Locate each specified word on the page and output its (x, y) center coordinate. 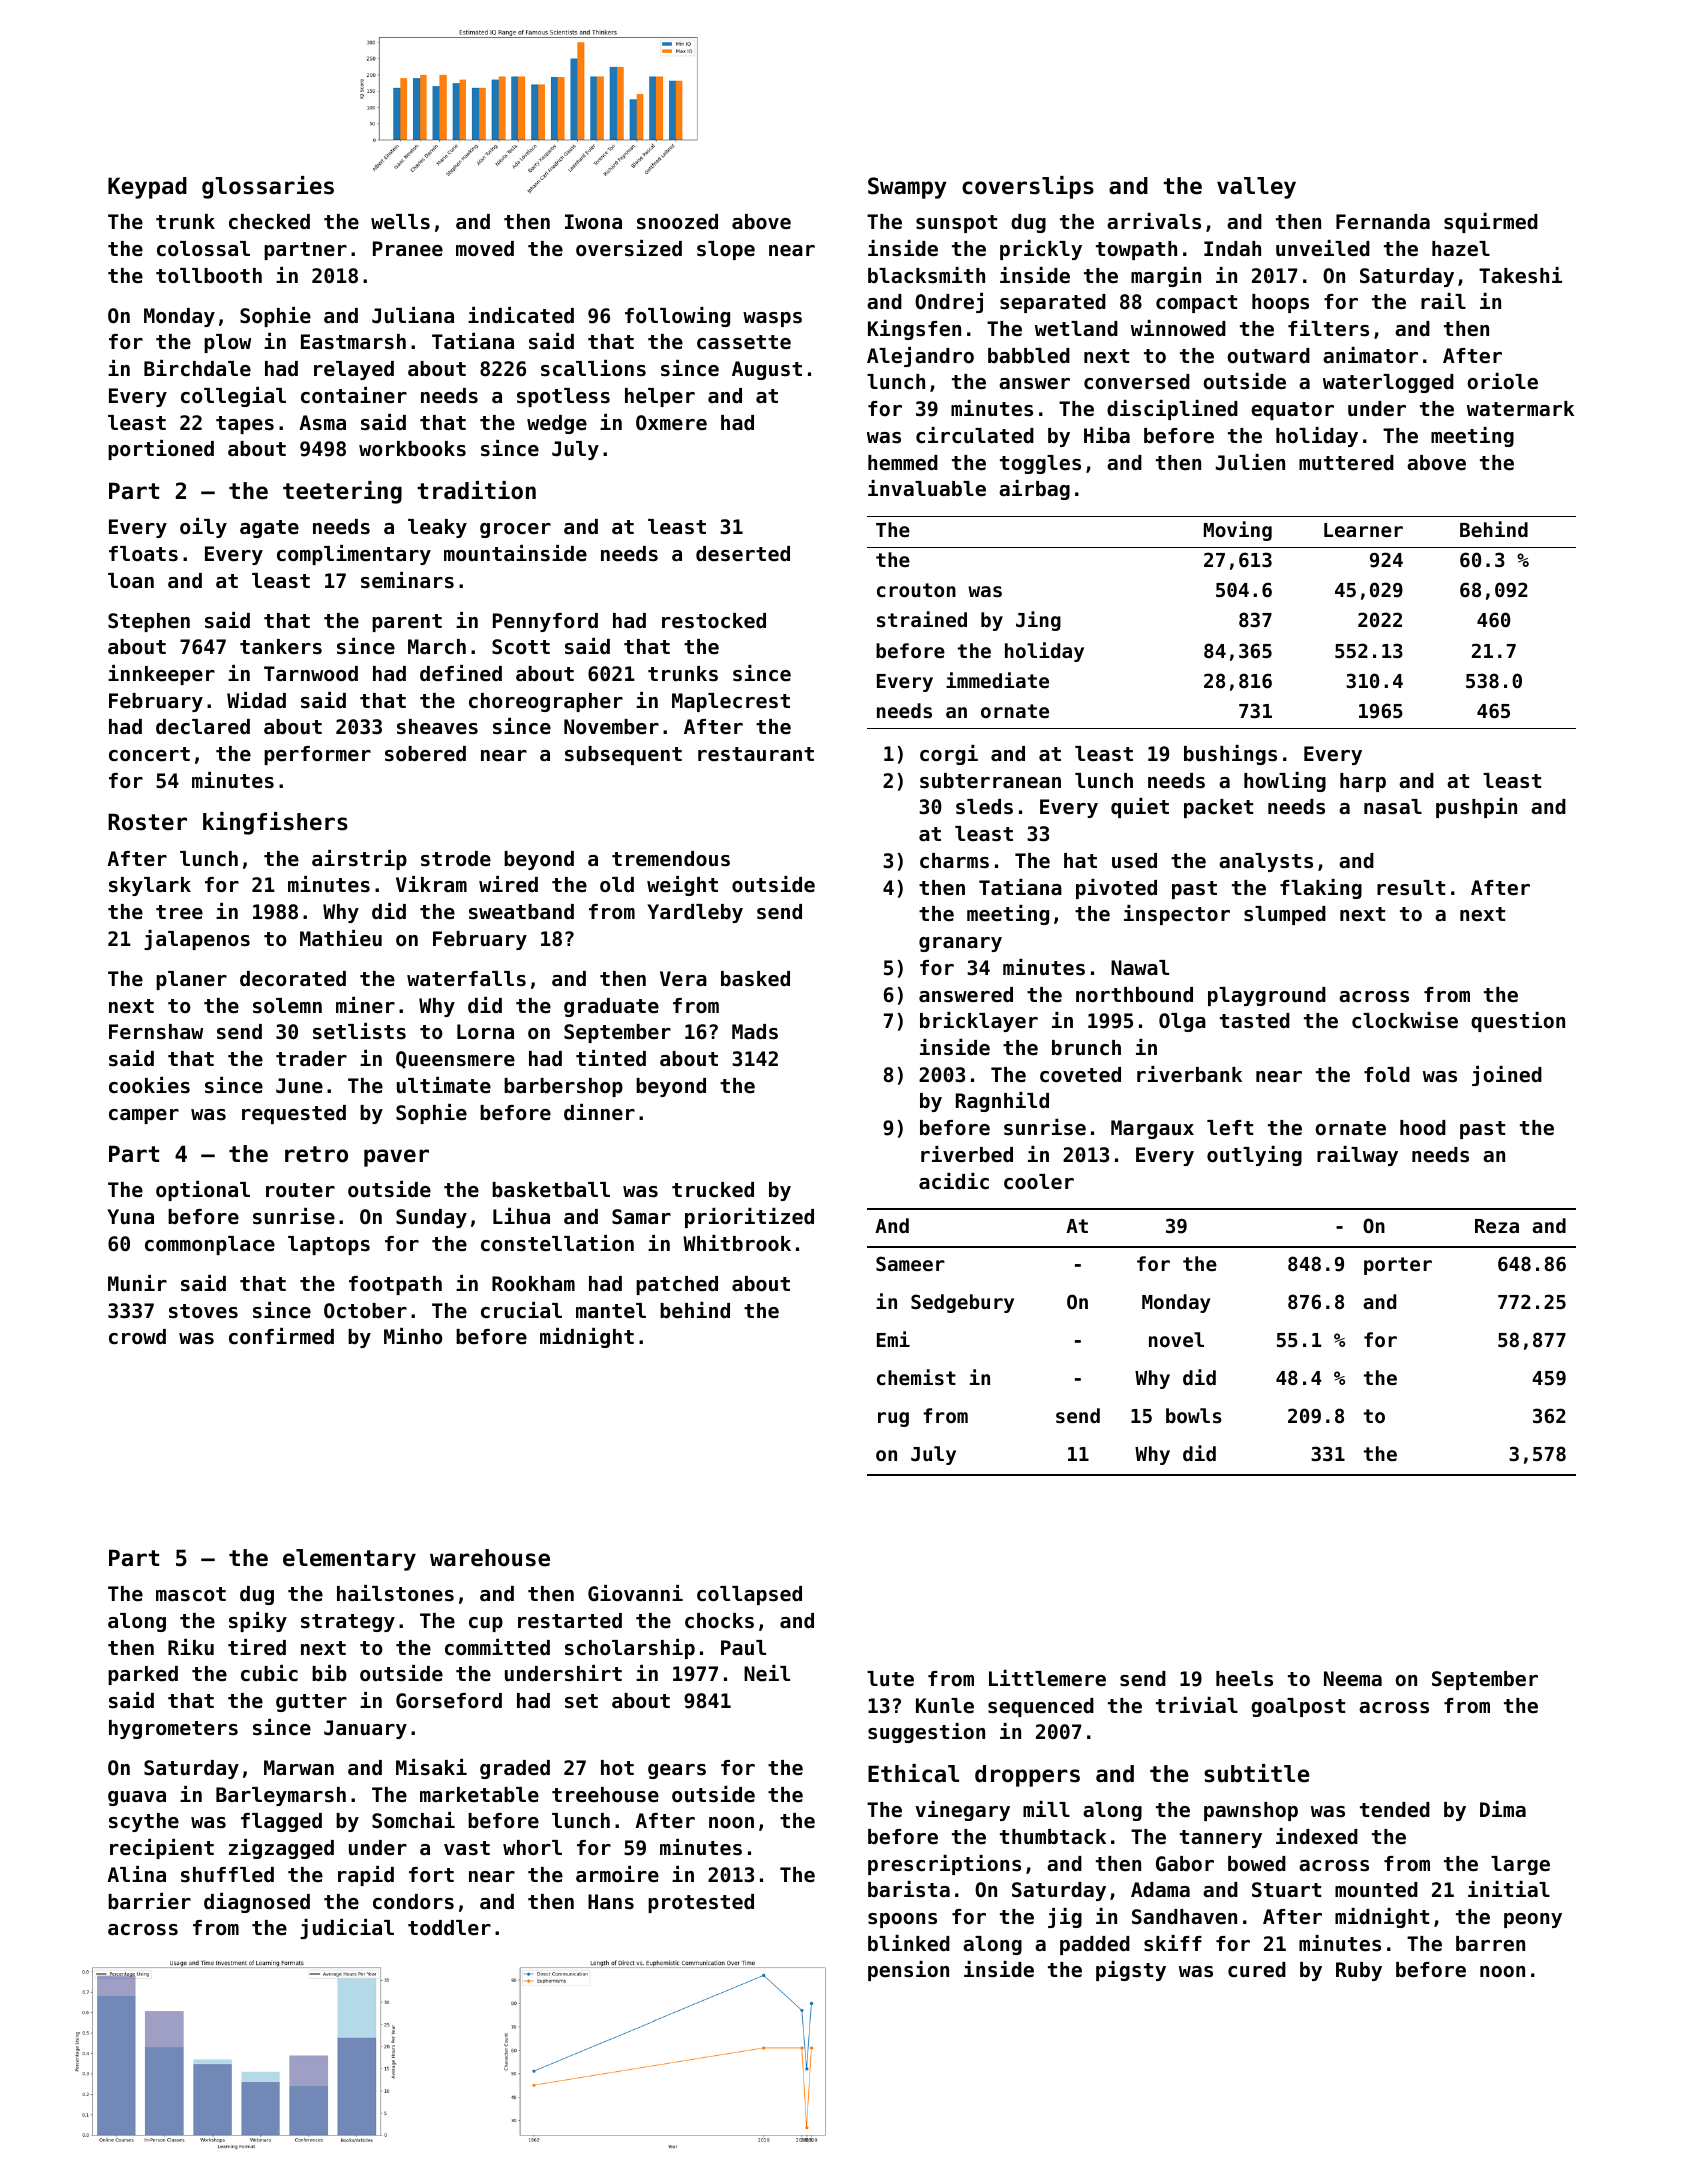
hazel (1461, 249)
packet (1218, 808)
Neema (1353, 1679)
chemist (916, 1377)
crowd (137, 1337)
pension (908, 1971)
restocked (714, 621)
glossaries (268, 187)
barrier (149, 1901)
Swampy (907, 188)
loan (131, 581)
